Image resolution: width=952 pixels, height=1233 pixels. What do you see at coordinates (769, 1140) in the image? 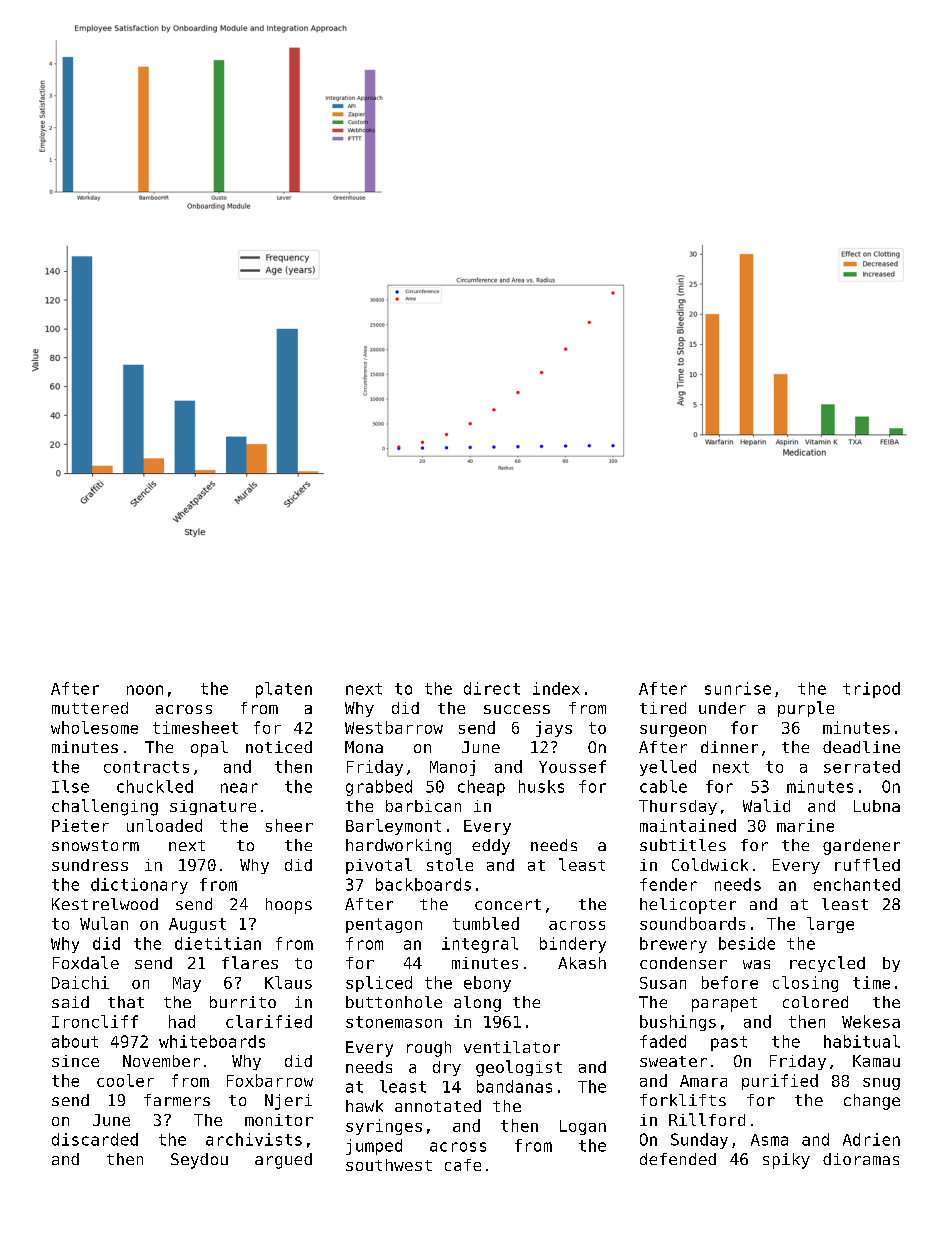
I see `Asma` at bounding box center [769, 1140].
